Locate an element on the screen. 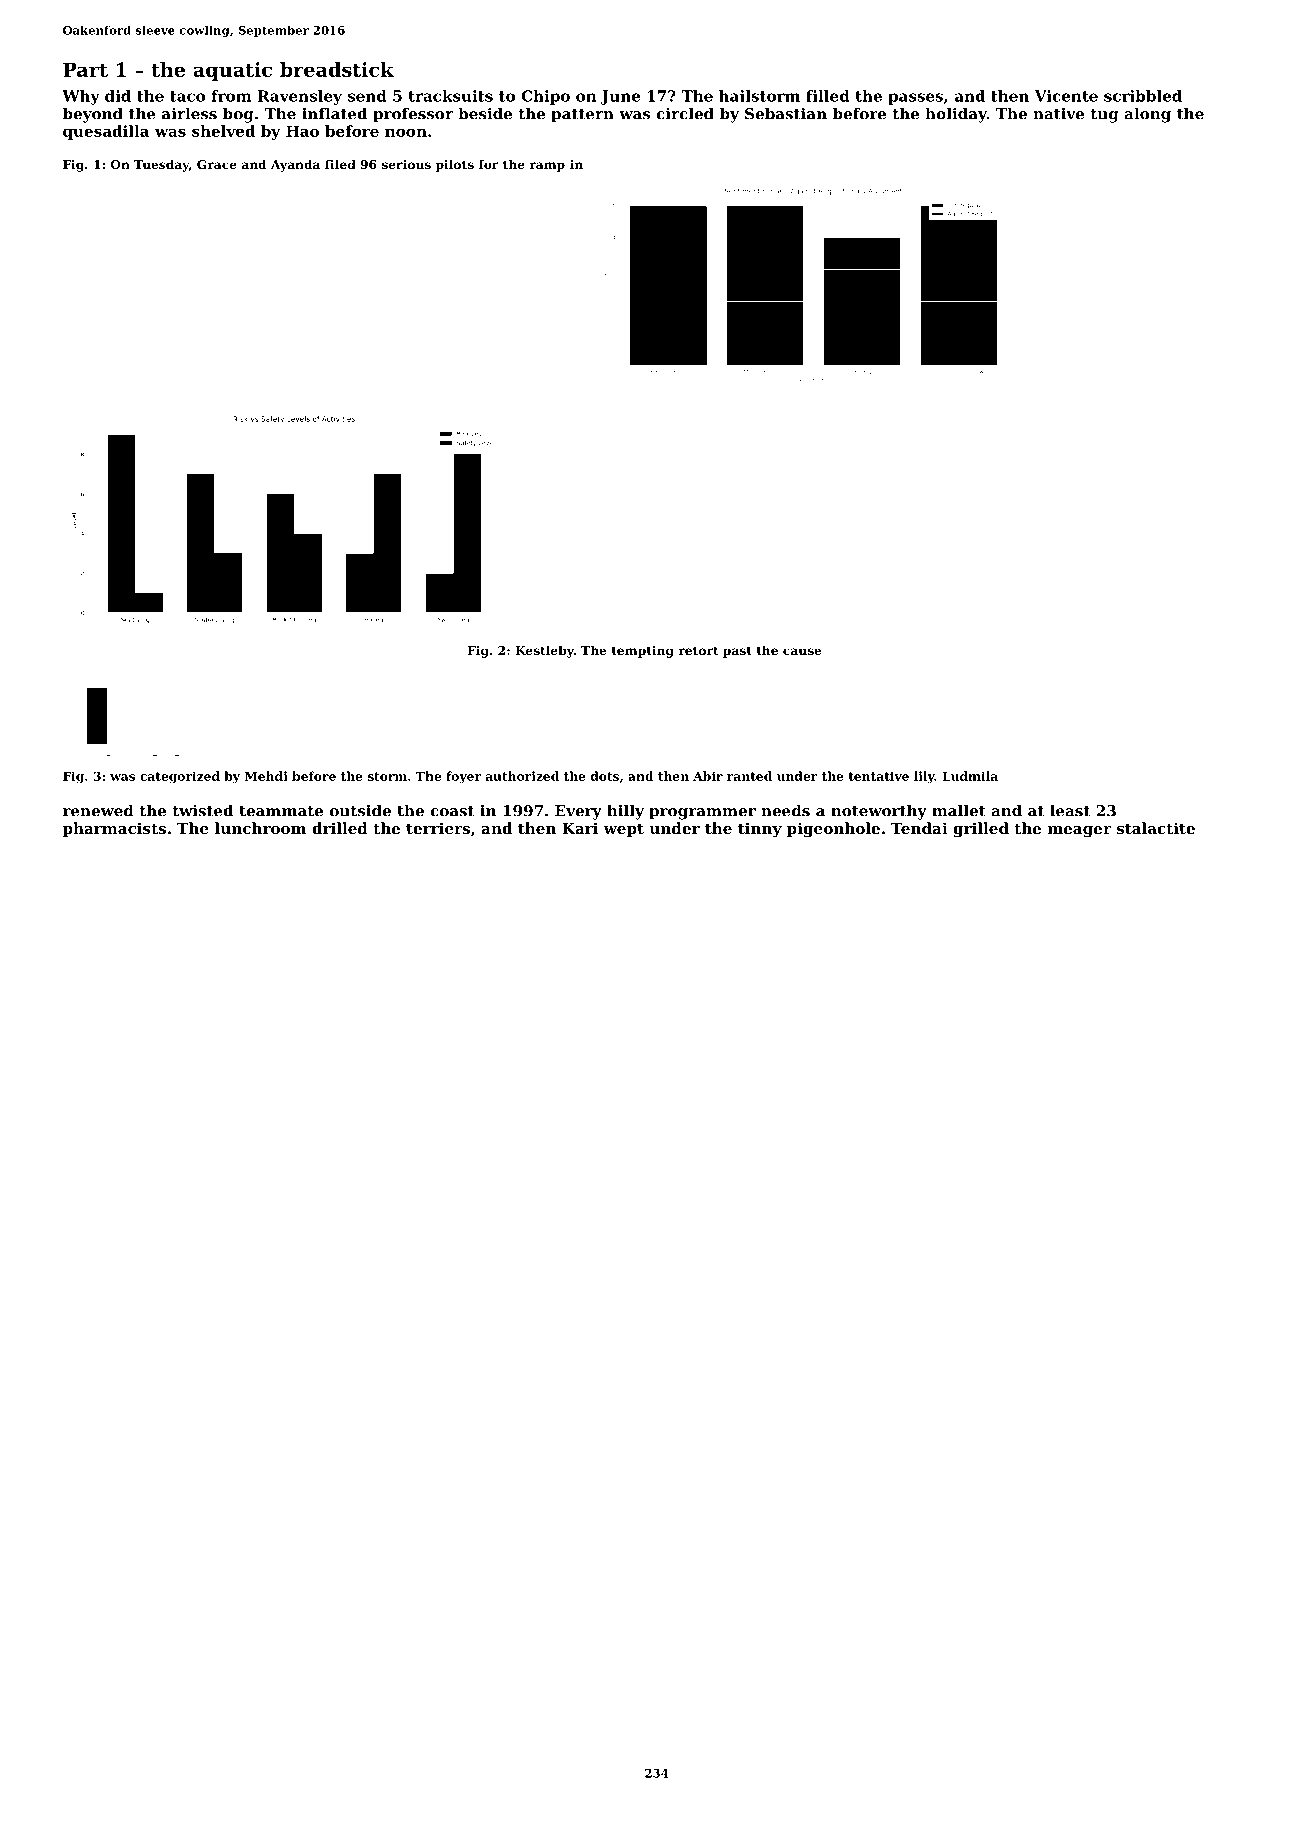 Image resolution: width=1289 pixels, height=1822 pixels. past is located at coordinates (737, 652).
